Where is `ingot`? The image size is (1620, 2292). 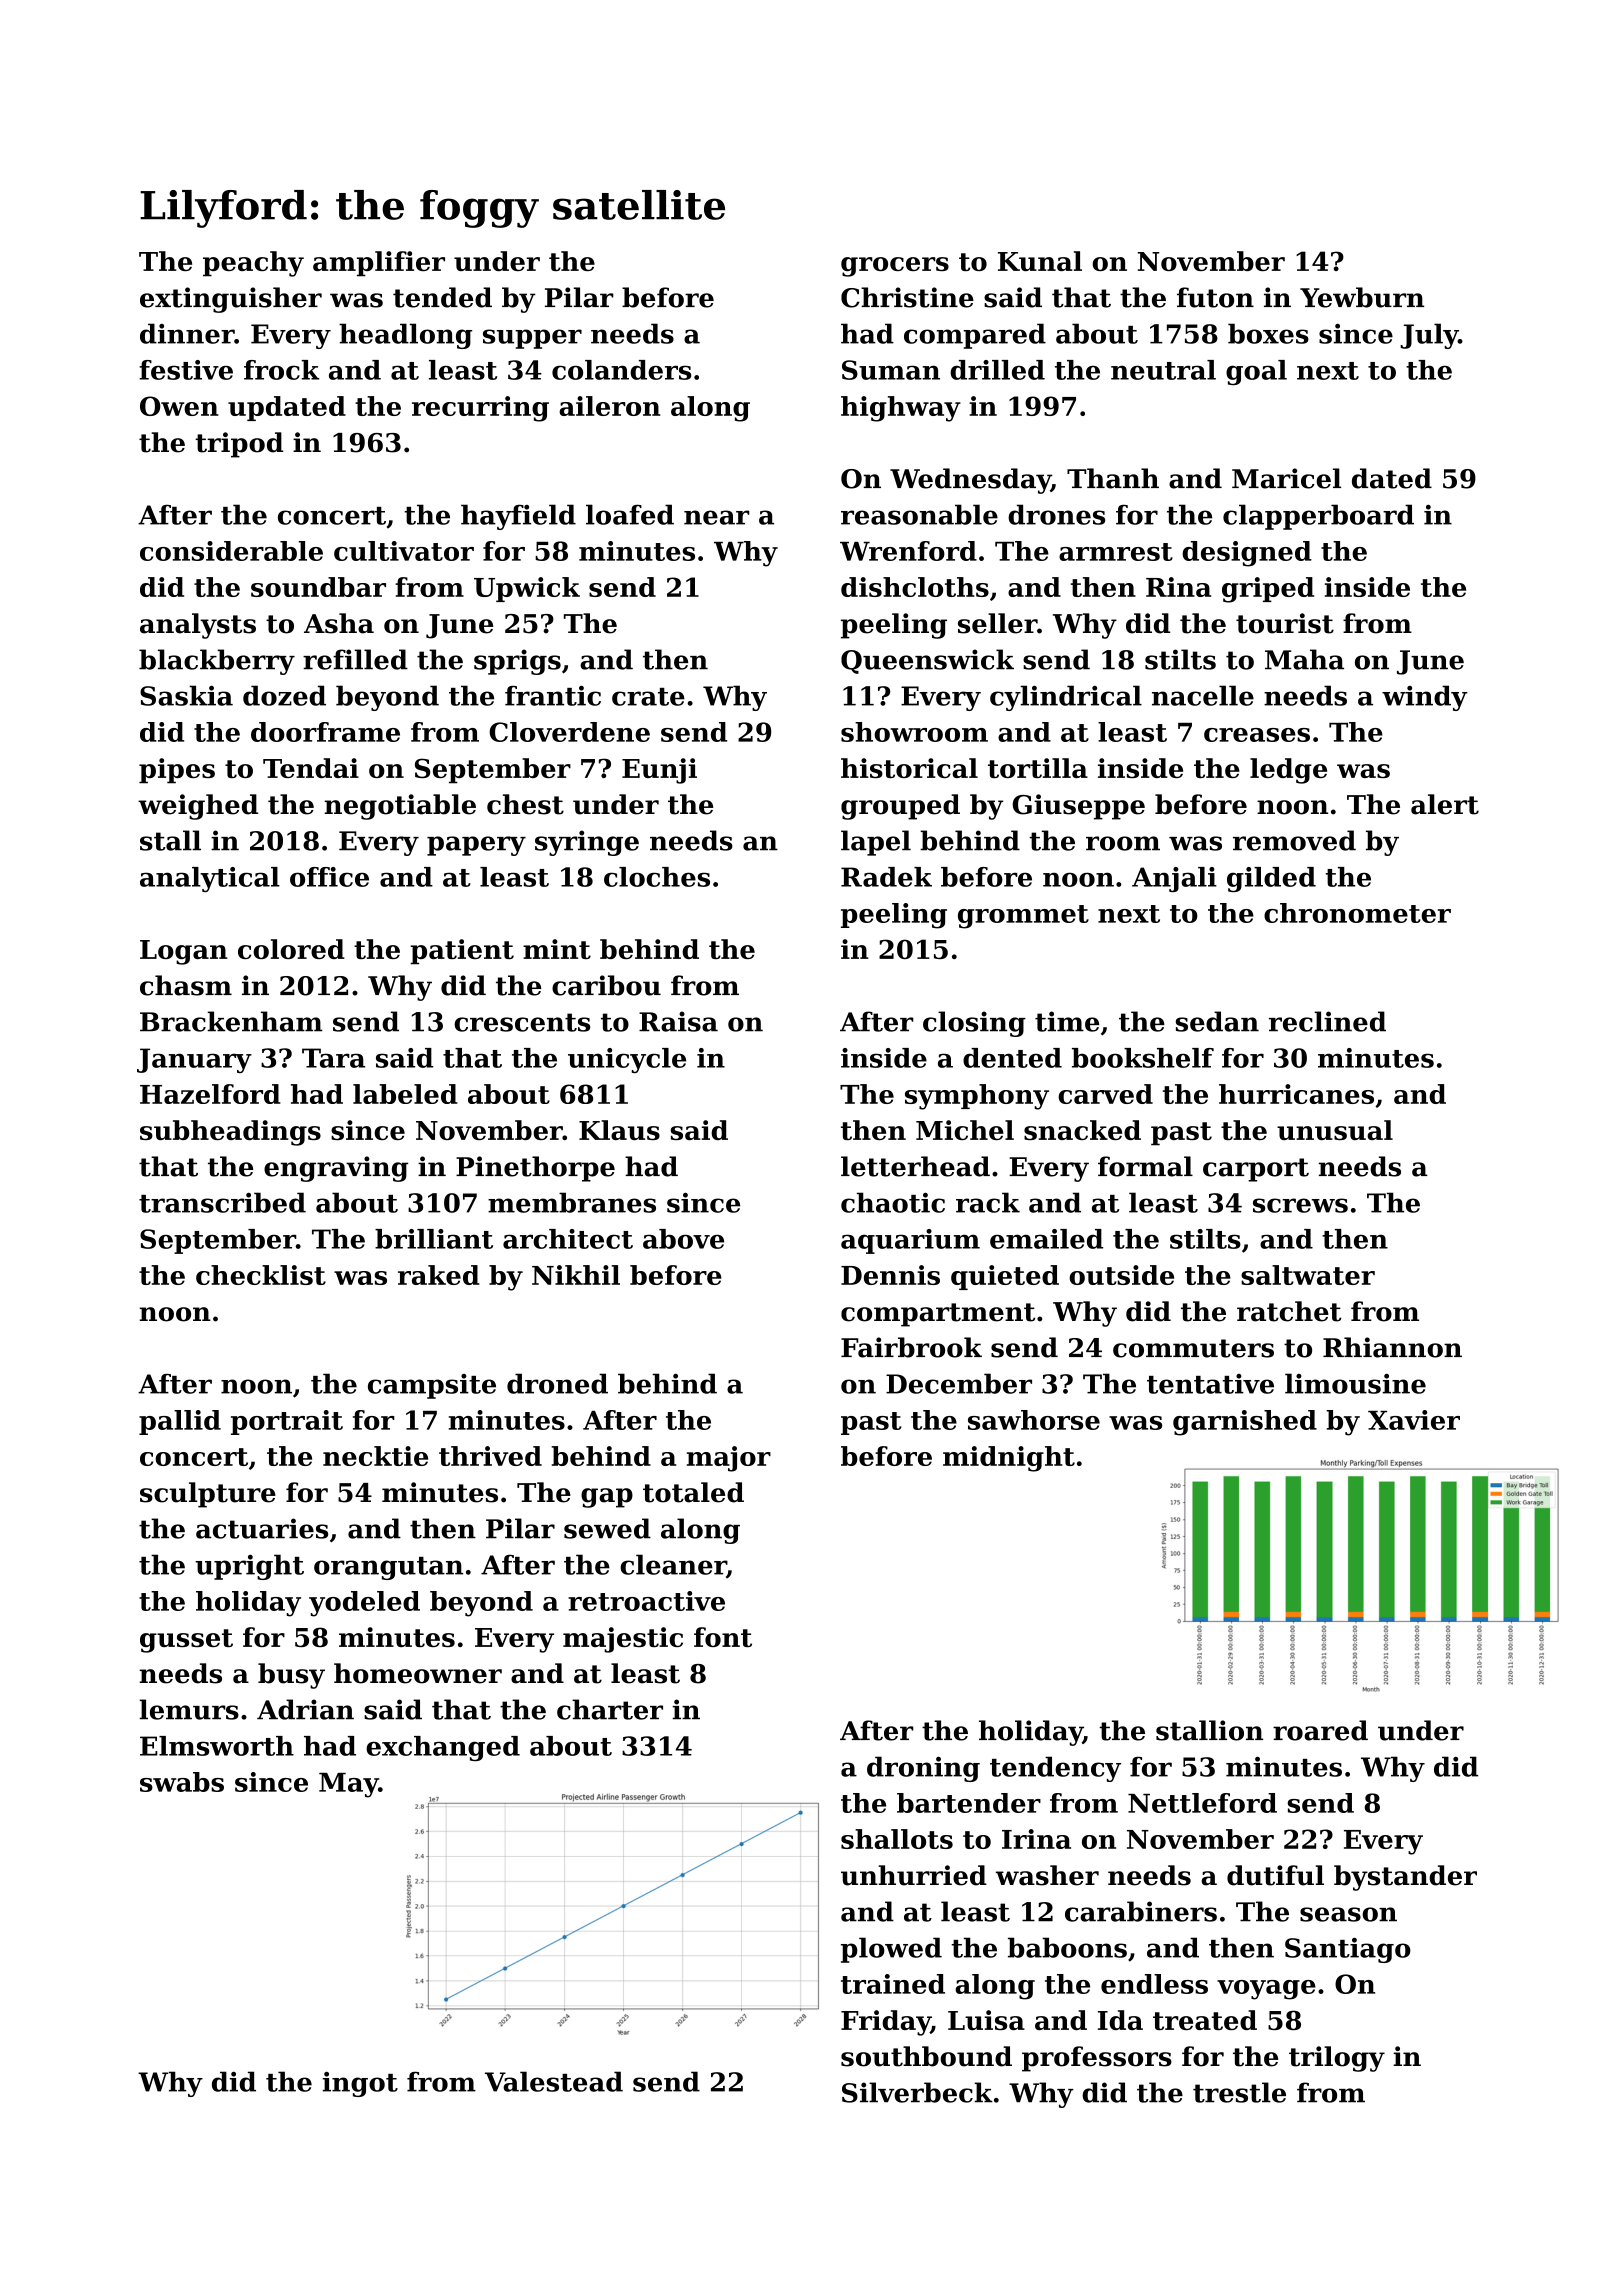 ingot is located at coordinates (360, 2084).
